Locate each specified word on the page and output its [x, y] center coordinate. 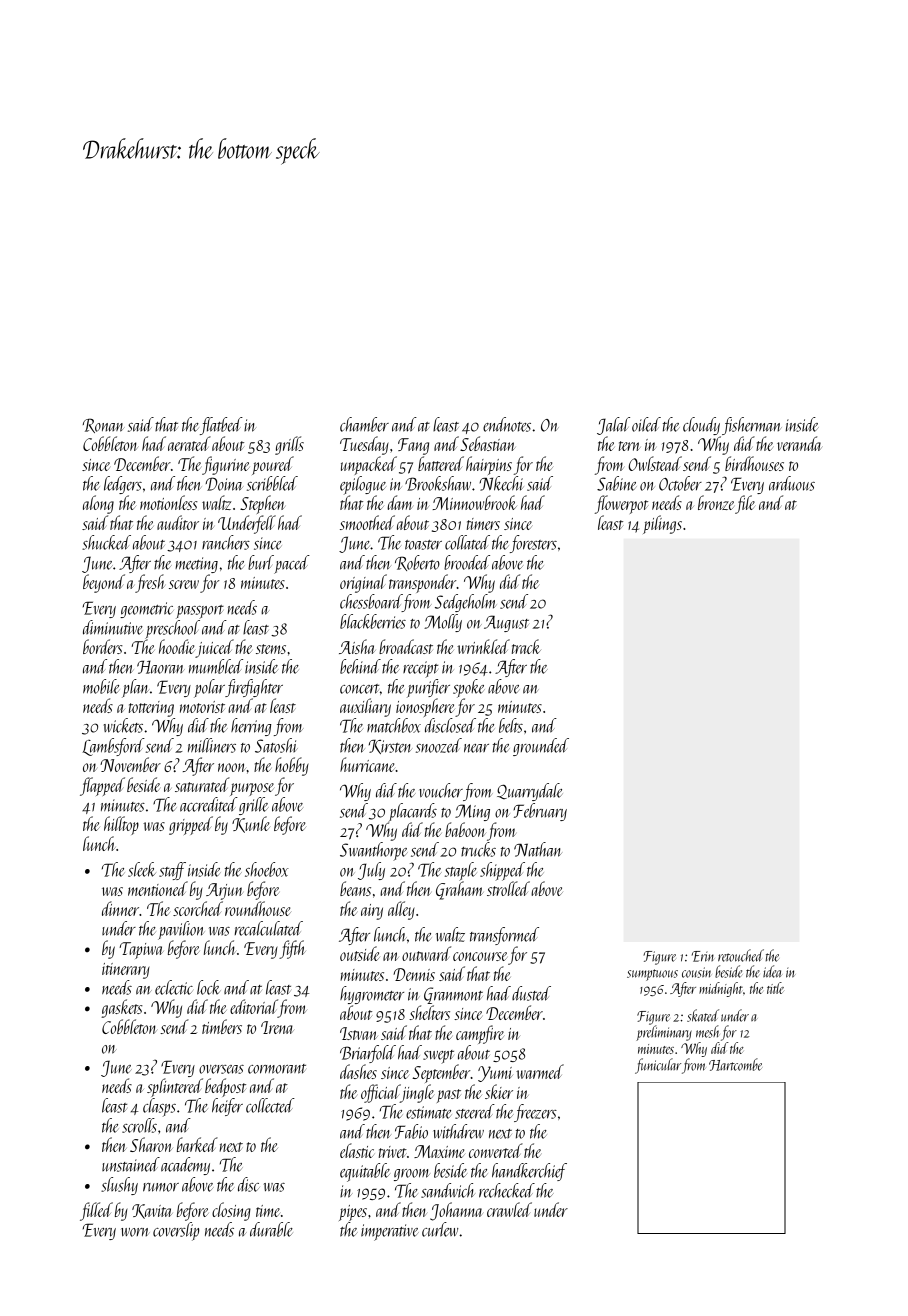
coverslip [176, 1231]
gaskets [122, 1008]
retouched [741, 955]
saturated [202, 784]
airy [372, 912]
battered [441, 463]
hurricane [368, 764]
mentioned [158, 888]
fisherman [752, 426]
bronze [716, 502]
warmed [540, 1071]
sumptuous [652, 975]
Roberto [417, 563]
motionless [169, 502]
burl [261, 562]
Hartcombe [735, 1064]
